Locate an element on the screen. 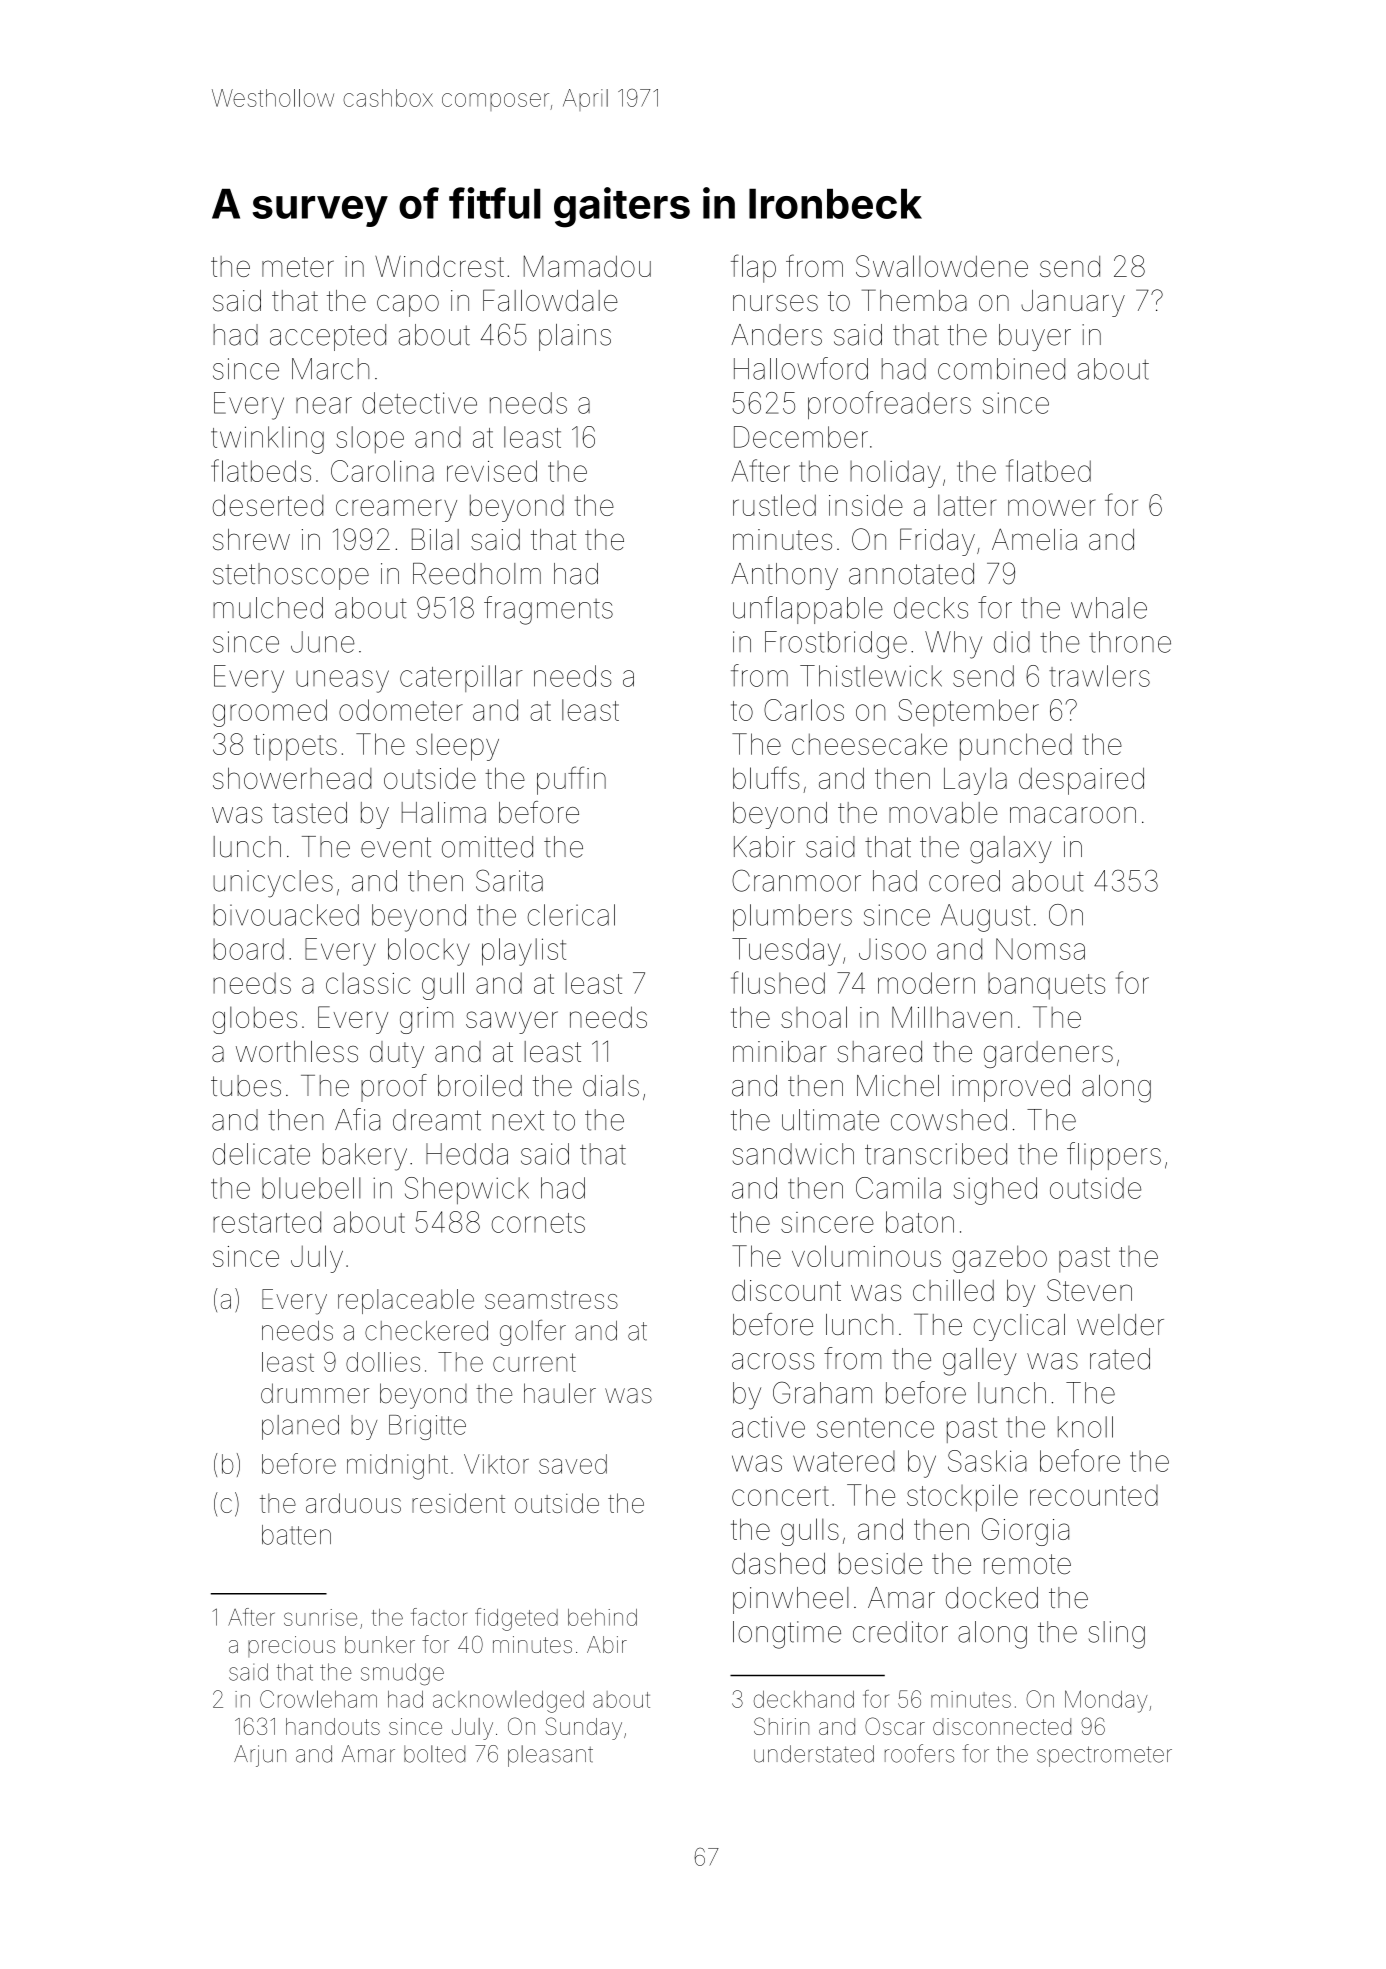 This screenshot has height=1969, width=1386. gardeners is located at coordinates (1048, 1054).
